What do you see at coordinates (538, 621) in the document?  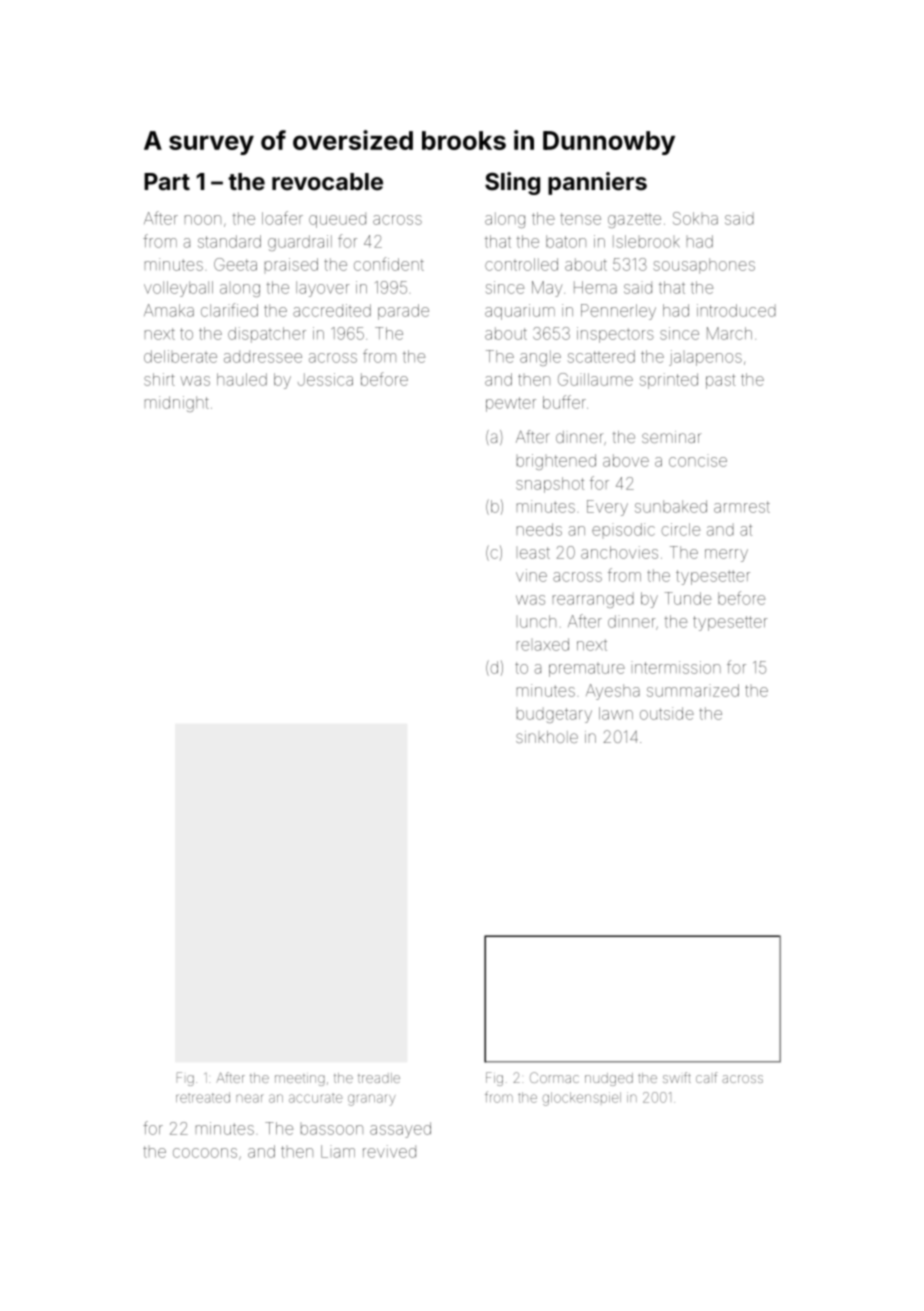 I see `lunch` at bounding box center [538, 621].
